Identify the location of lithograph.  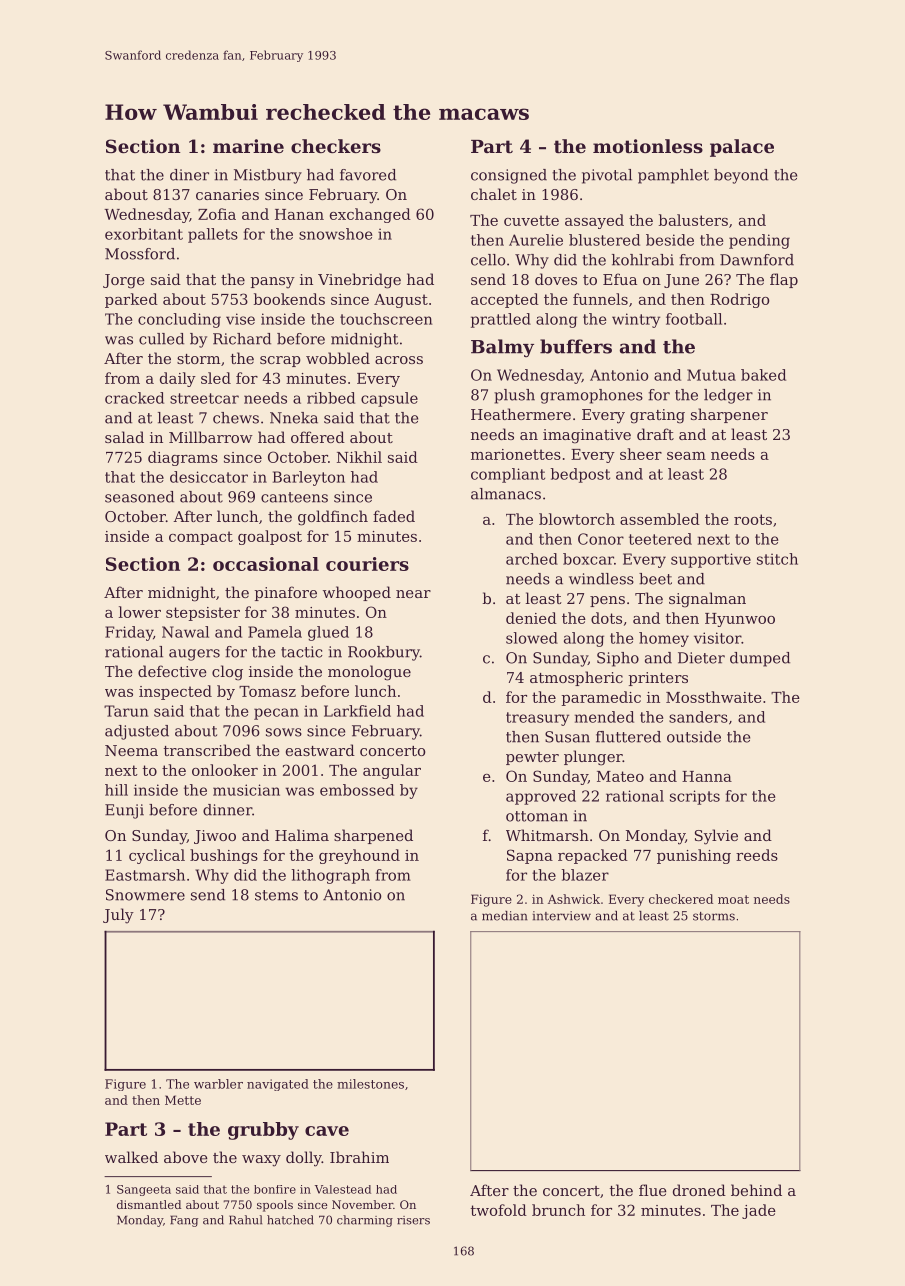
(331, 876).
